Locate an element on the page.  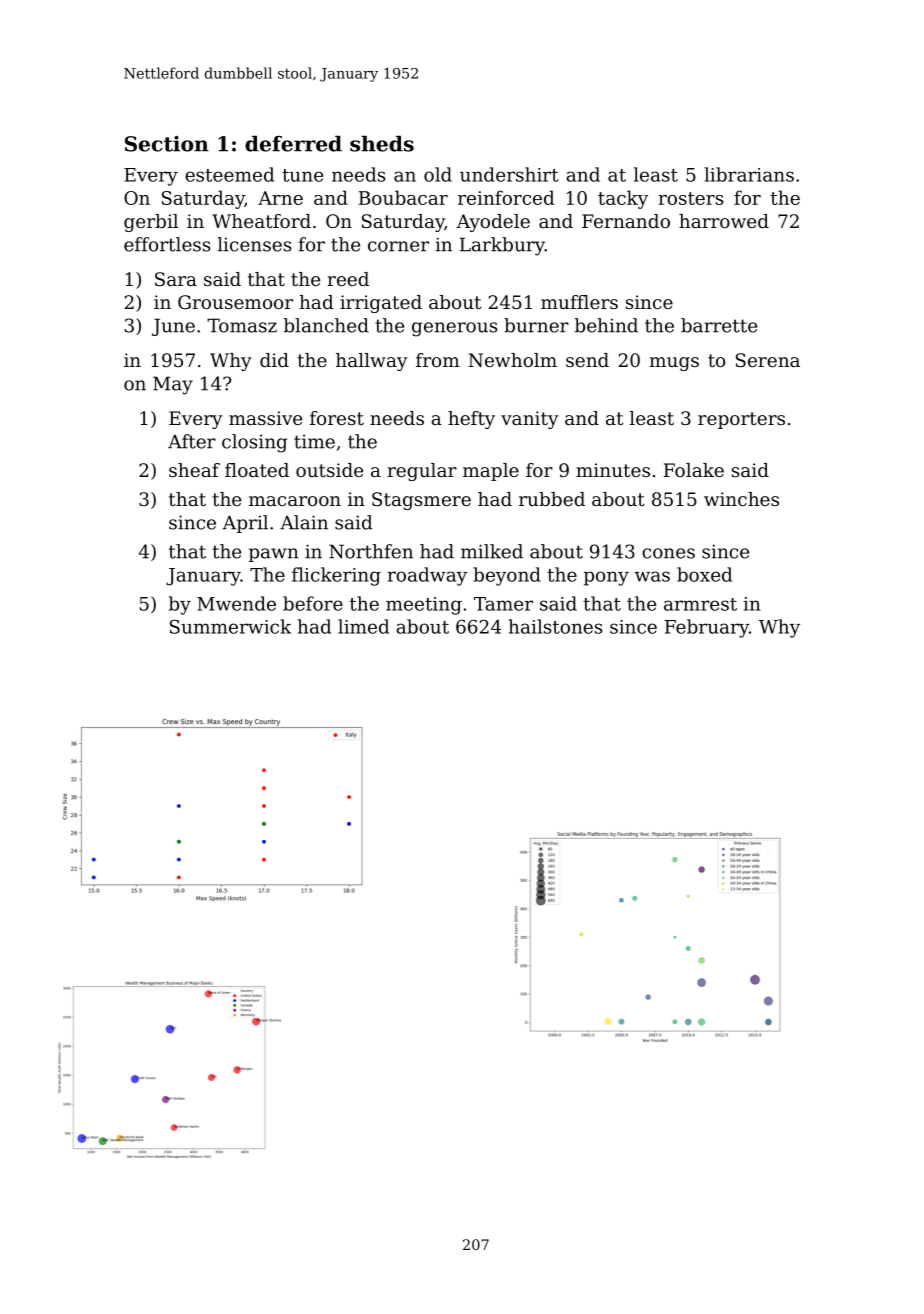
forest is located at coordinates (337, 418).
